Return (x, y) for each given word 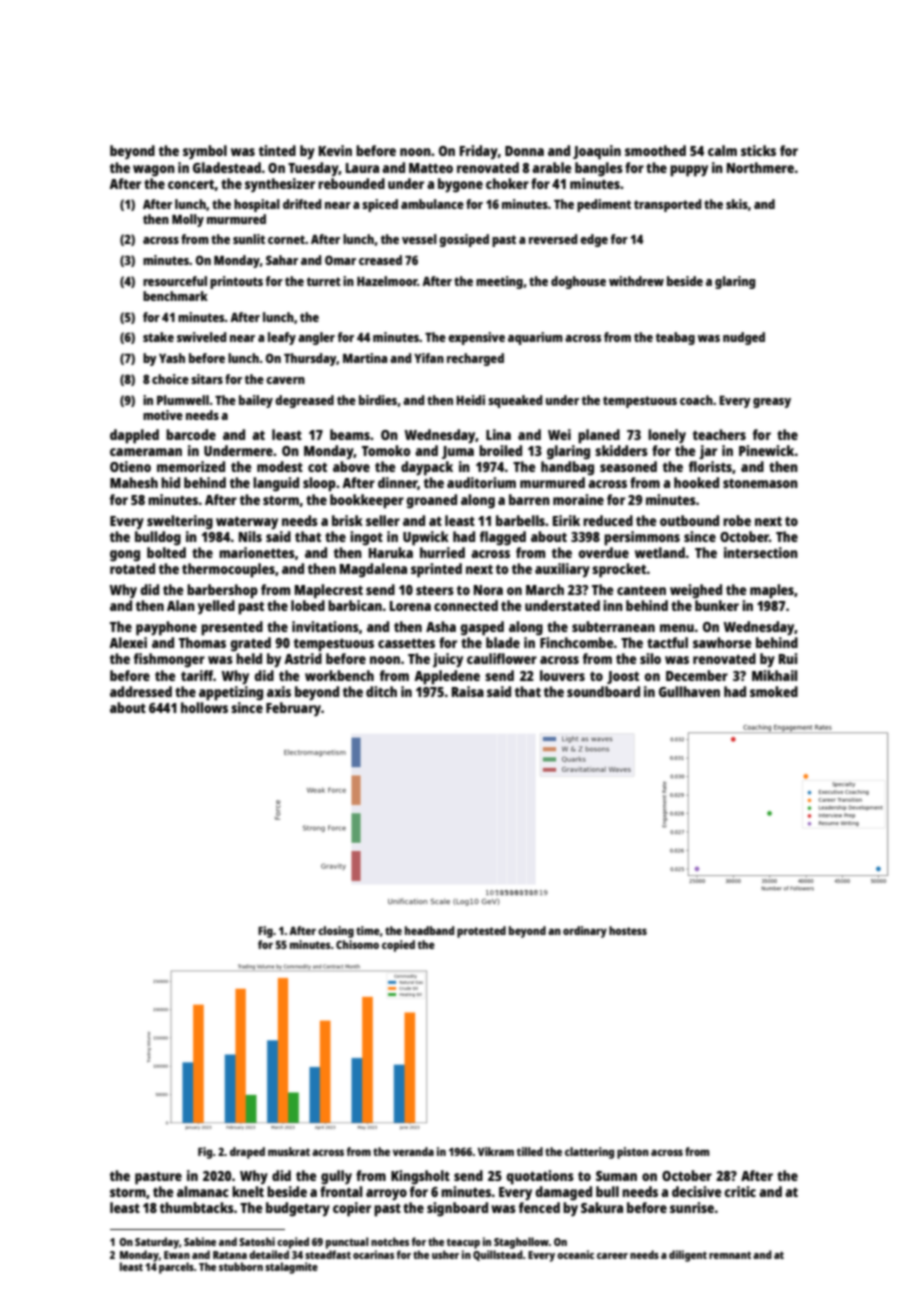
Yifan (429, 358)
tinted (277, 150)
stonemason (760, 483)
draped (247, 1153)
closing (336, 932)
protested (481, 932)
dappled (134, 436)
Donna (524, 151)
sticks (758, 150)
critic (740, 1191)
